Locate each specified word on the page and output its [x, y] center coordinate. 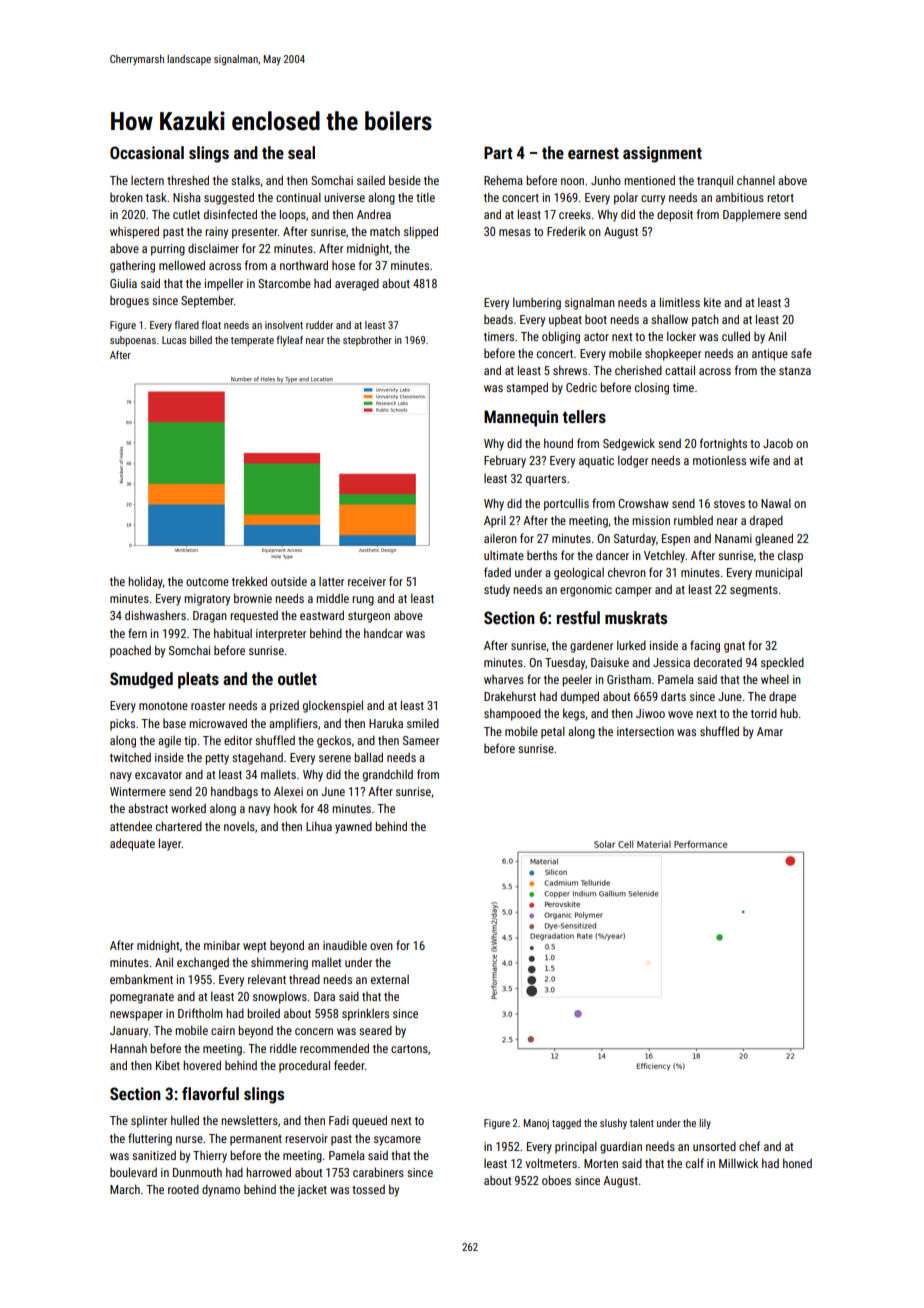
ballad [368, 757]
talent [642, 1123]
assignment [662, 154]
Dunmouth [197, 1172]
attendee [131, 826]
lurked [631, 645]
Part [498, 152]
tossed [368, 1189]
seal [301, 152]
